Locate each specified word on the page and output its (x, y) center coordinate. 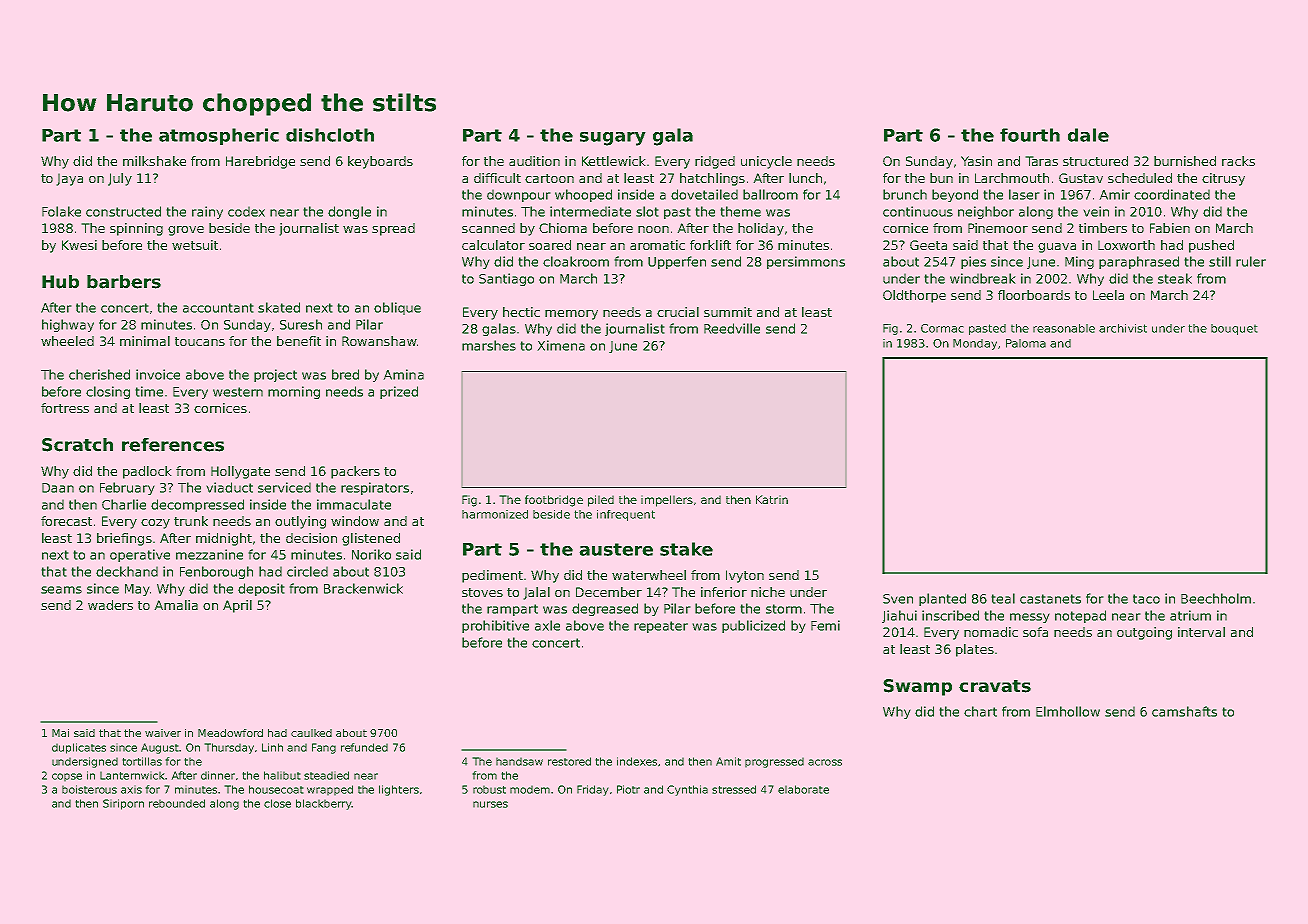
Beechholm (1216, 598)
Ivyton (745, 576)
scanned (488, 228)
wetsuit (195, 245)
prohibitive (495, 626)
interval (1201, 632)
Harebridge (260, 162)
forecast (66, 521)
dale (1088, 135)
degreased (605, 609)
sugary (613, 139)
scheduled (1140, 178)
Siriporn (123, 804)
